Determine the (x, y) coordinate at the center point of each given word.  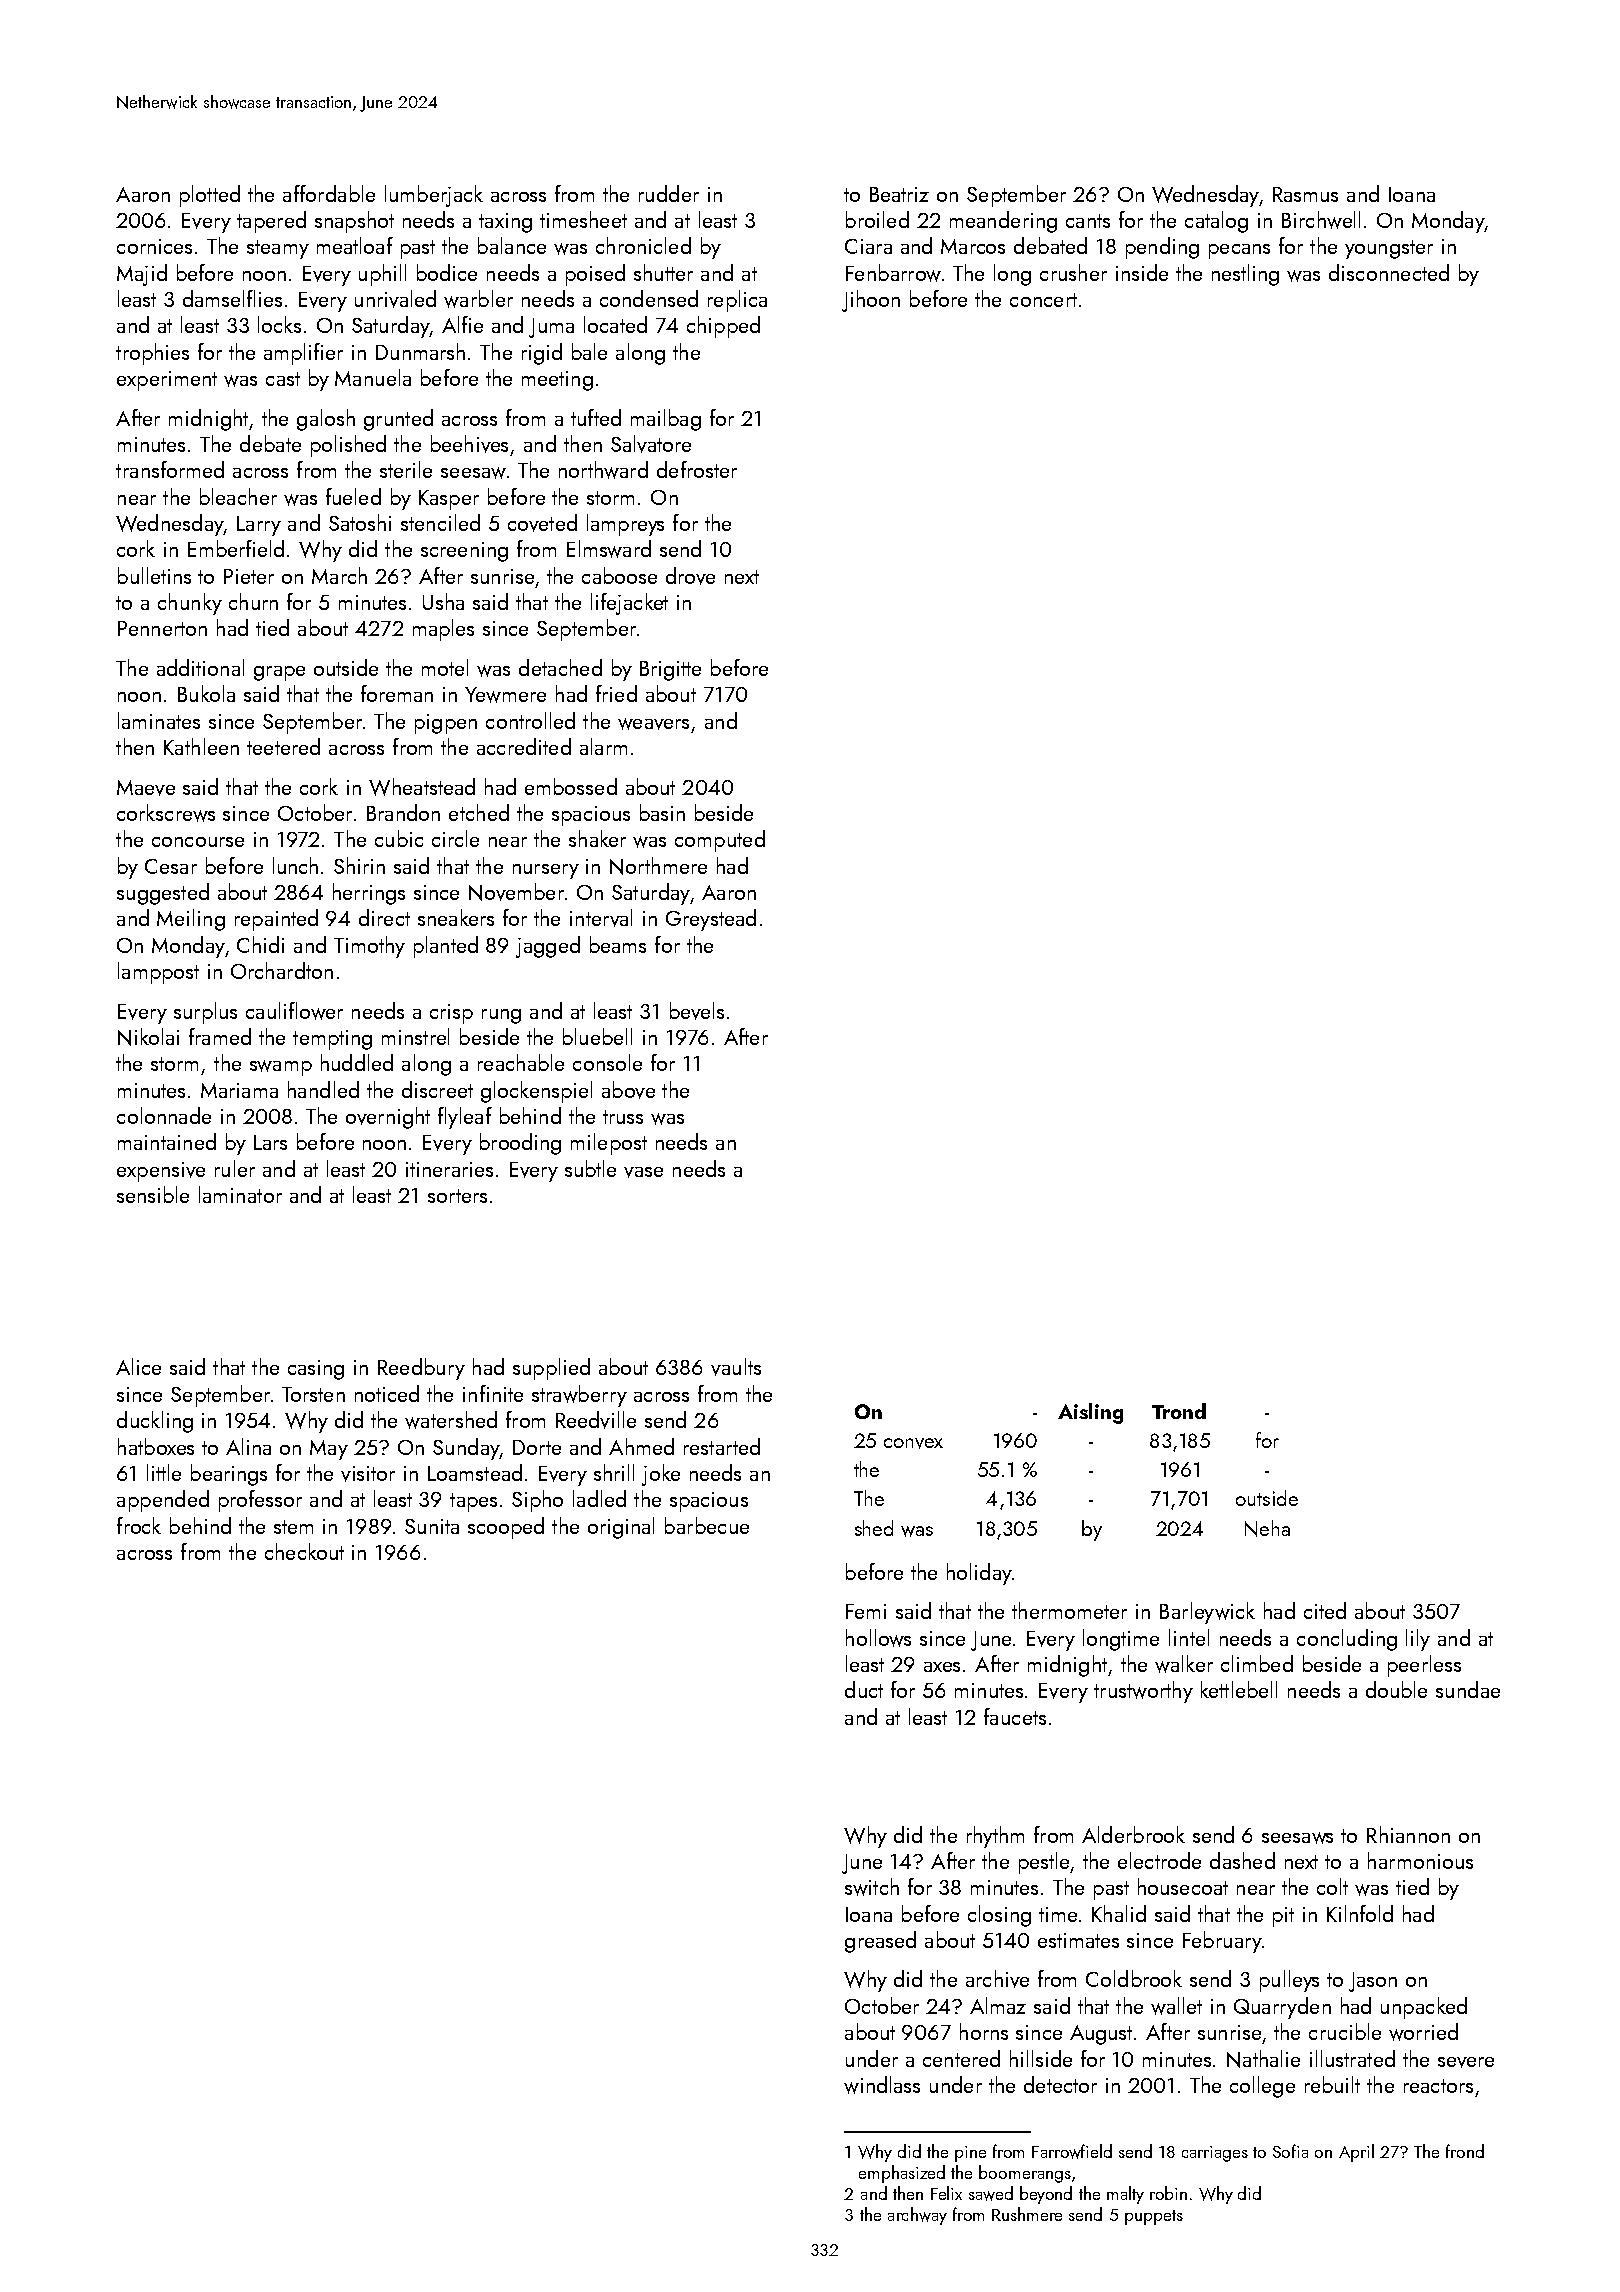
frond (1465, 2151)
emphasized (902, 2174)
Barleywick (1207, 1613)
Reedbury (421, 1369)
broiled (877, 219)
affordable (329, 193)
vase (643, 1172)
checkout (304, 1551)
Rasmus (1305, 194)
